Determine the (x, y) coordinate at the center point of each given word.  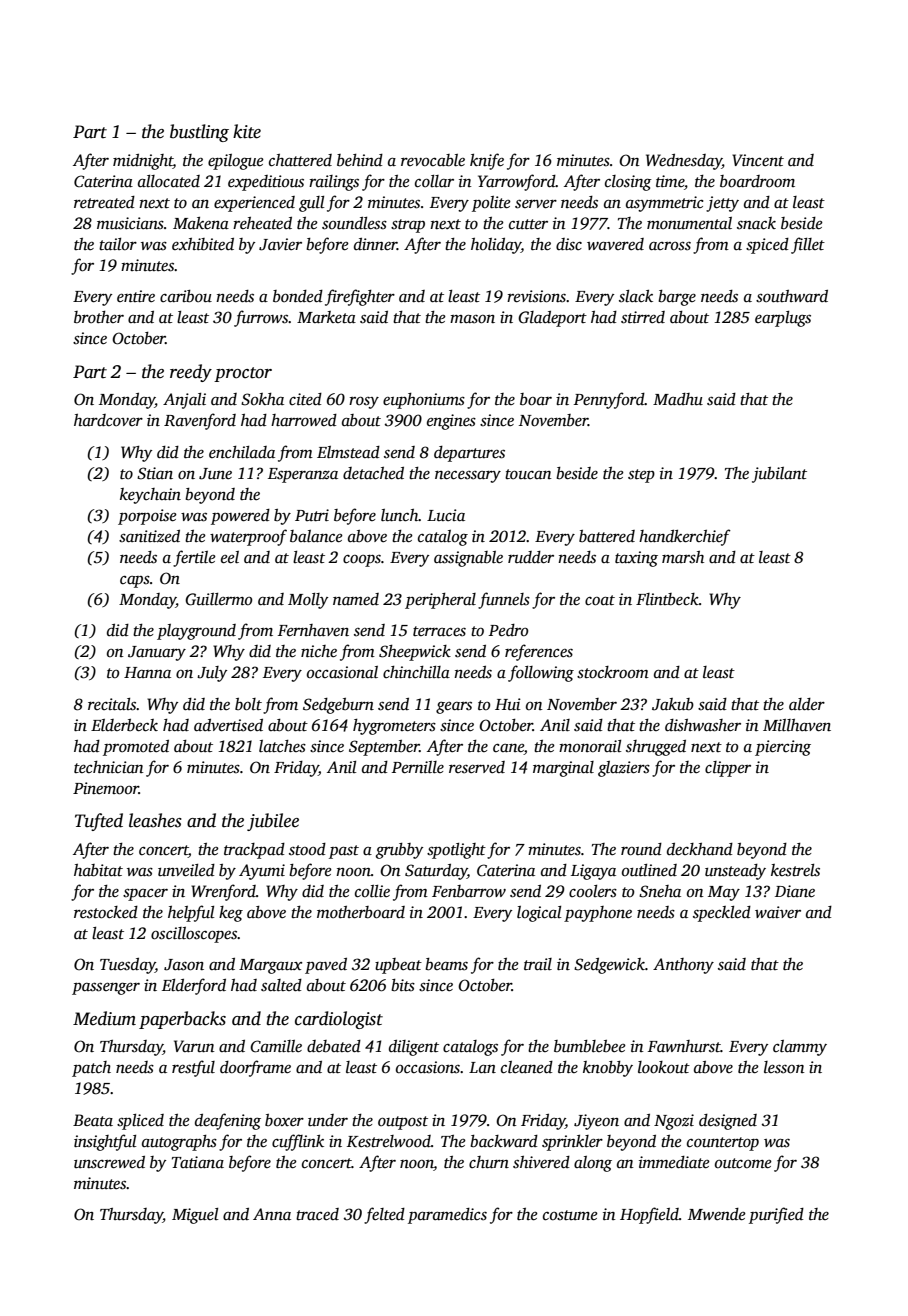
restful (193, 1068)
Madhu (678, 399)
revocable (433, 160)
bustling (199, 133)
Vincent (758, 160)
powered (240, 517)
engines (451, 422)
